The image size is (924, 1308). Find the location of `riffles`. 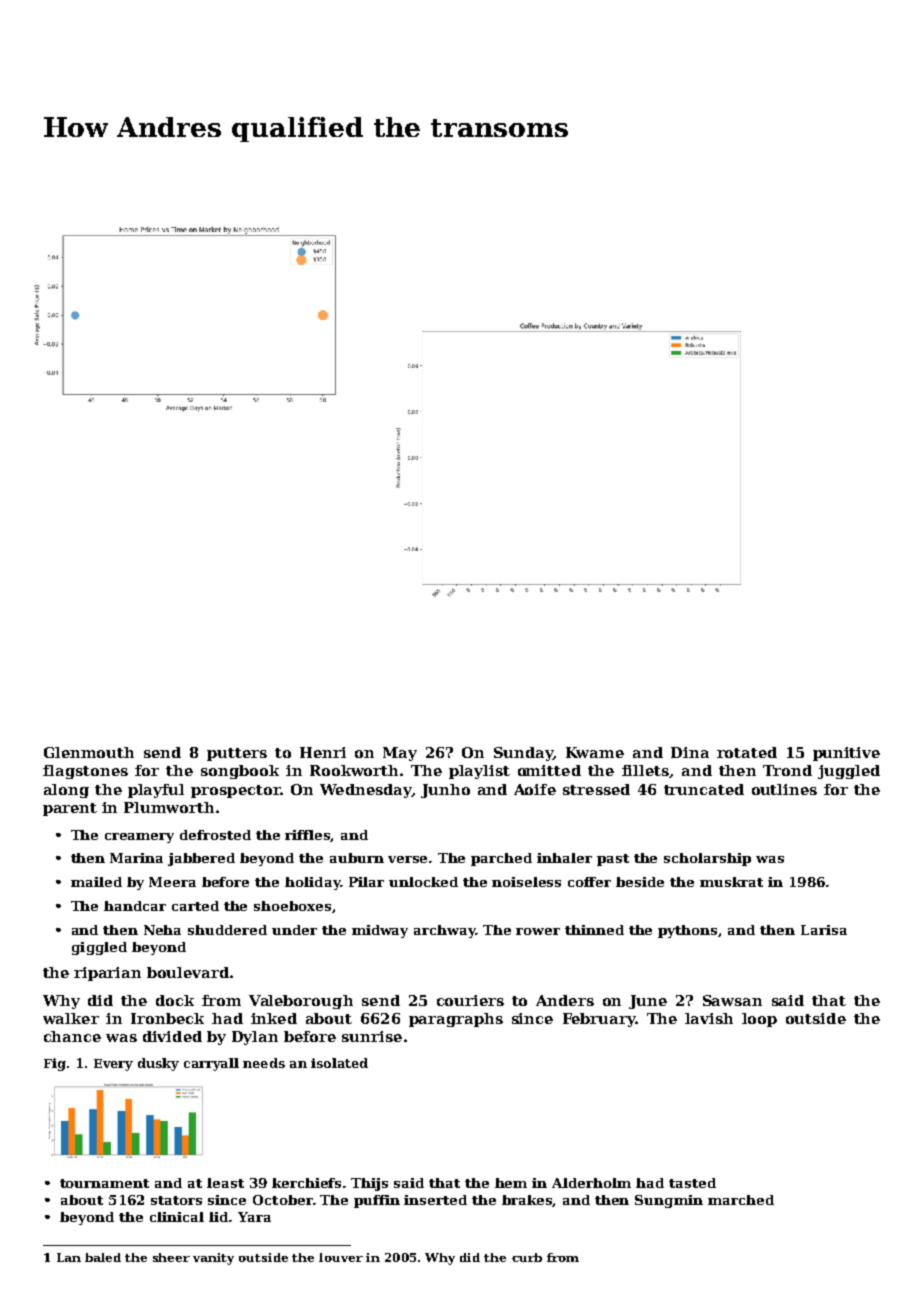

riffles is located at coordinates (308, 836).
